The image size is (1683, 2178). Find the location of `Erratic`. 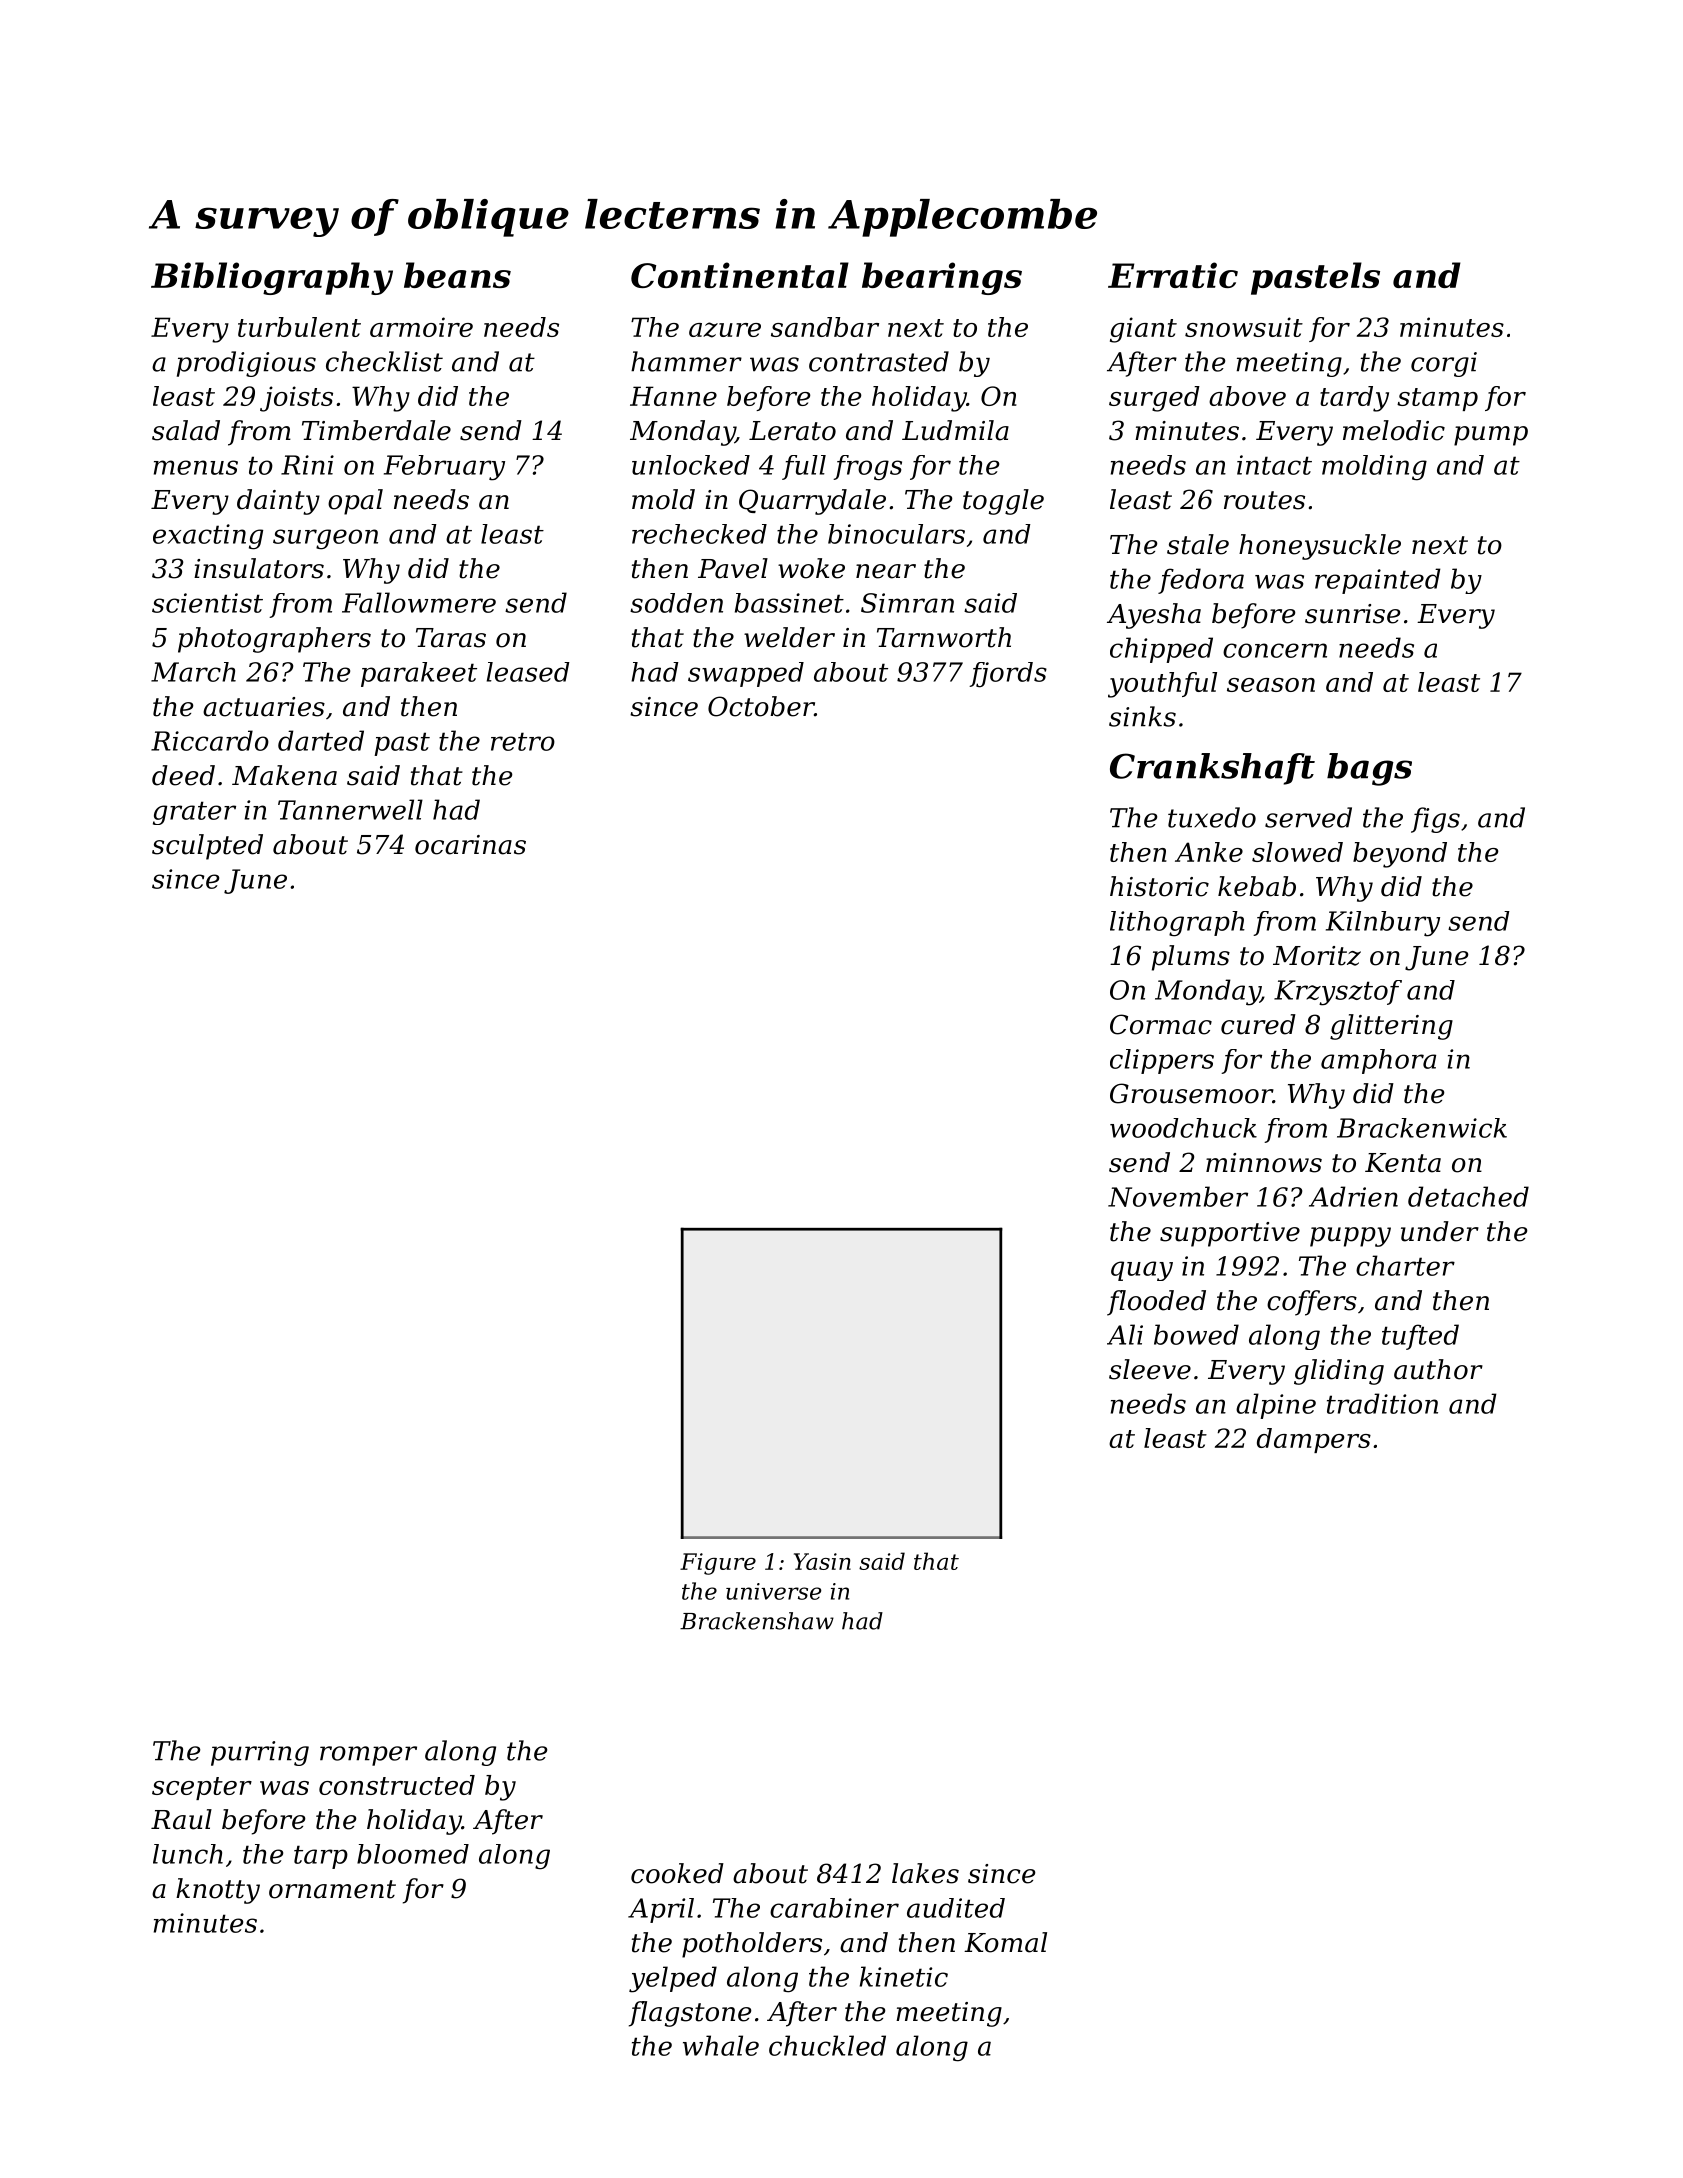

Erratic is located at coordinates (1173, 275).
